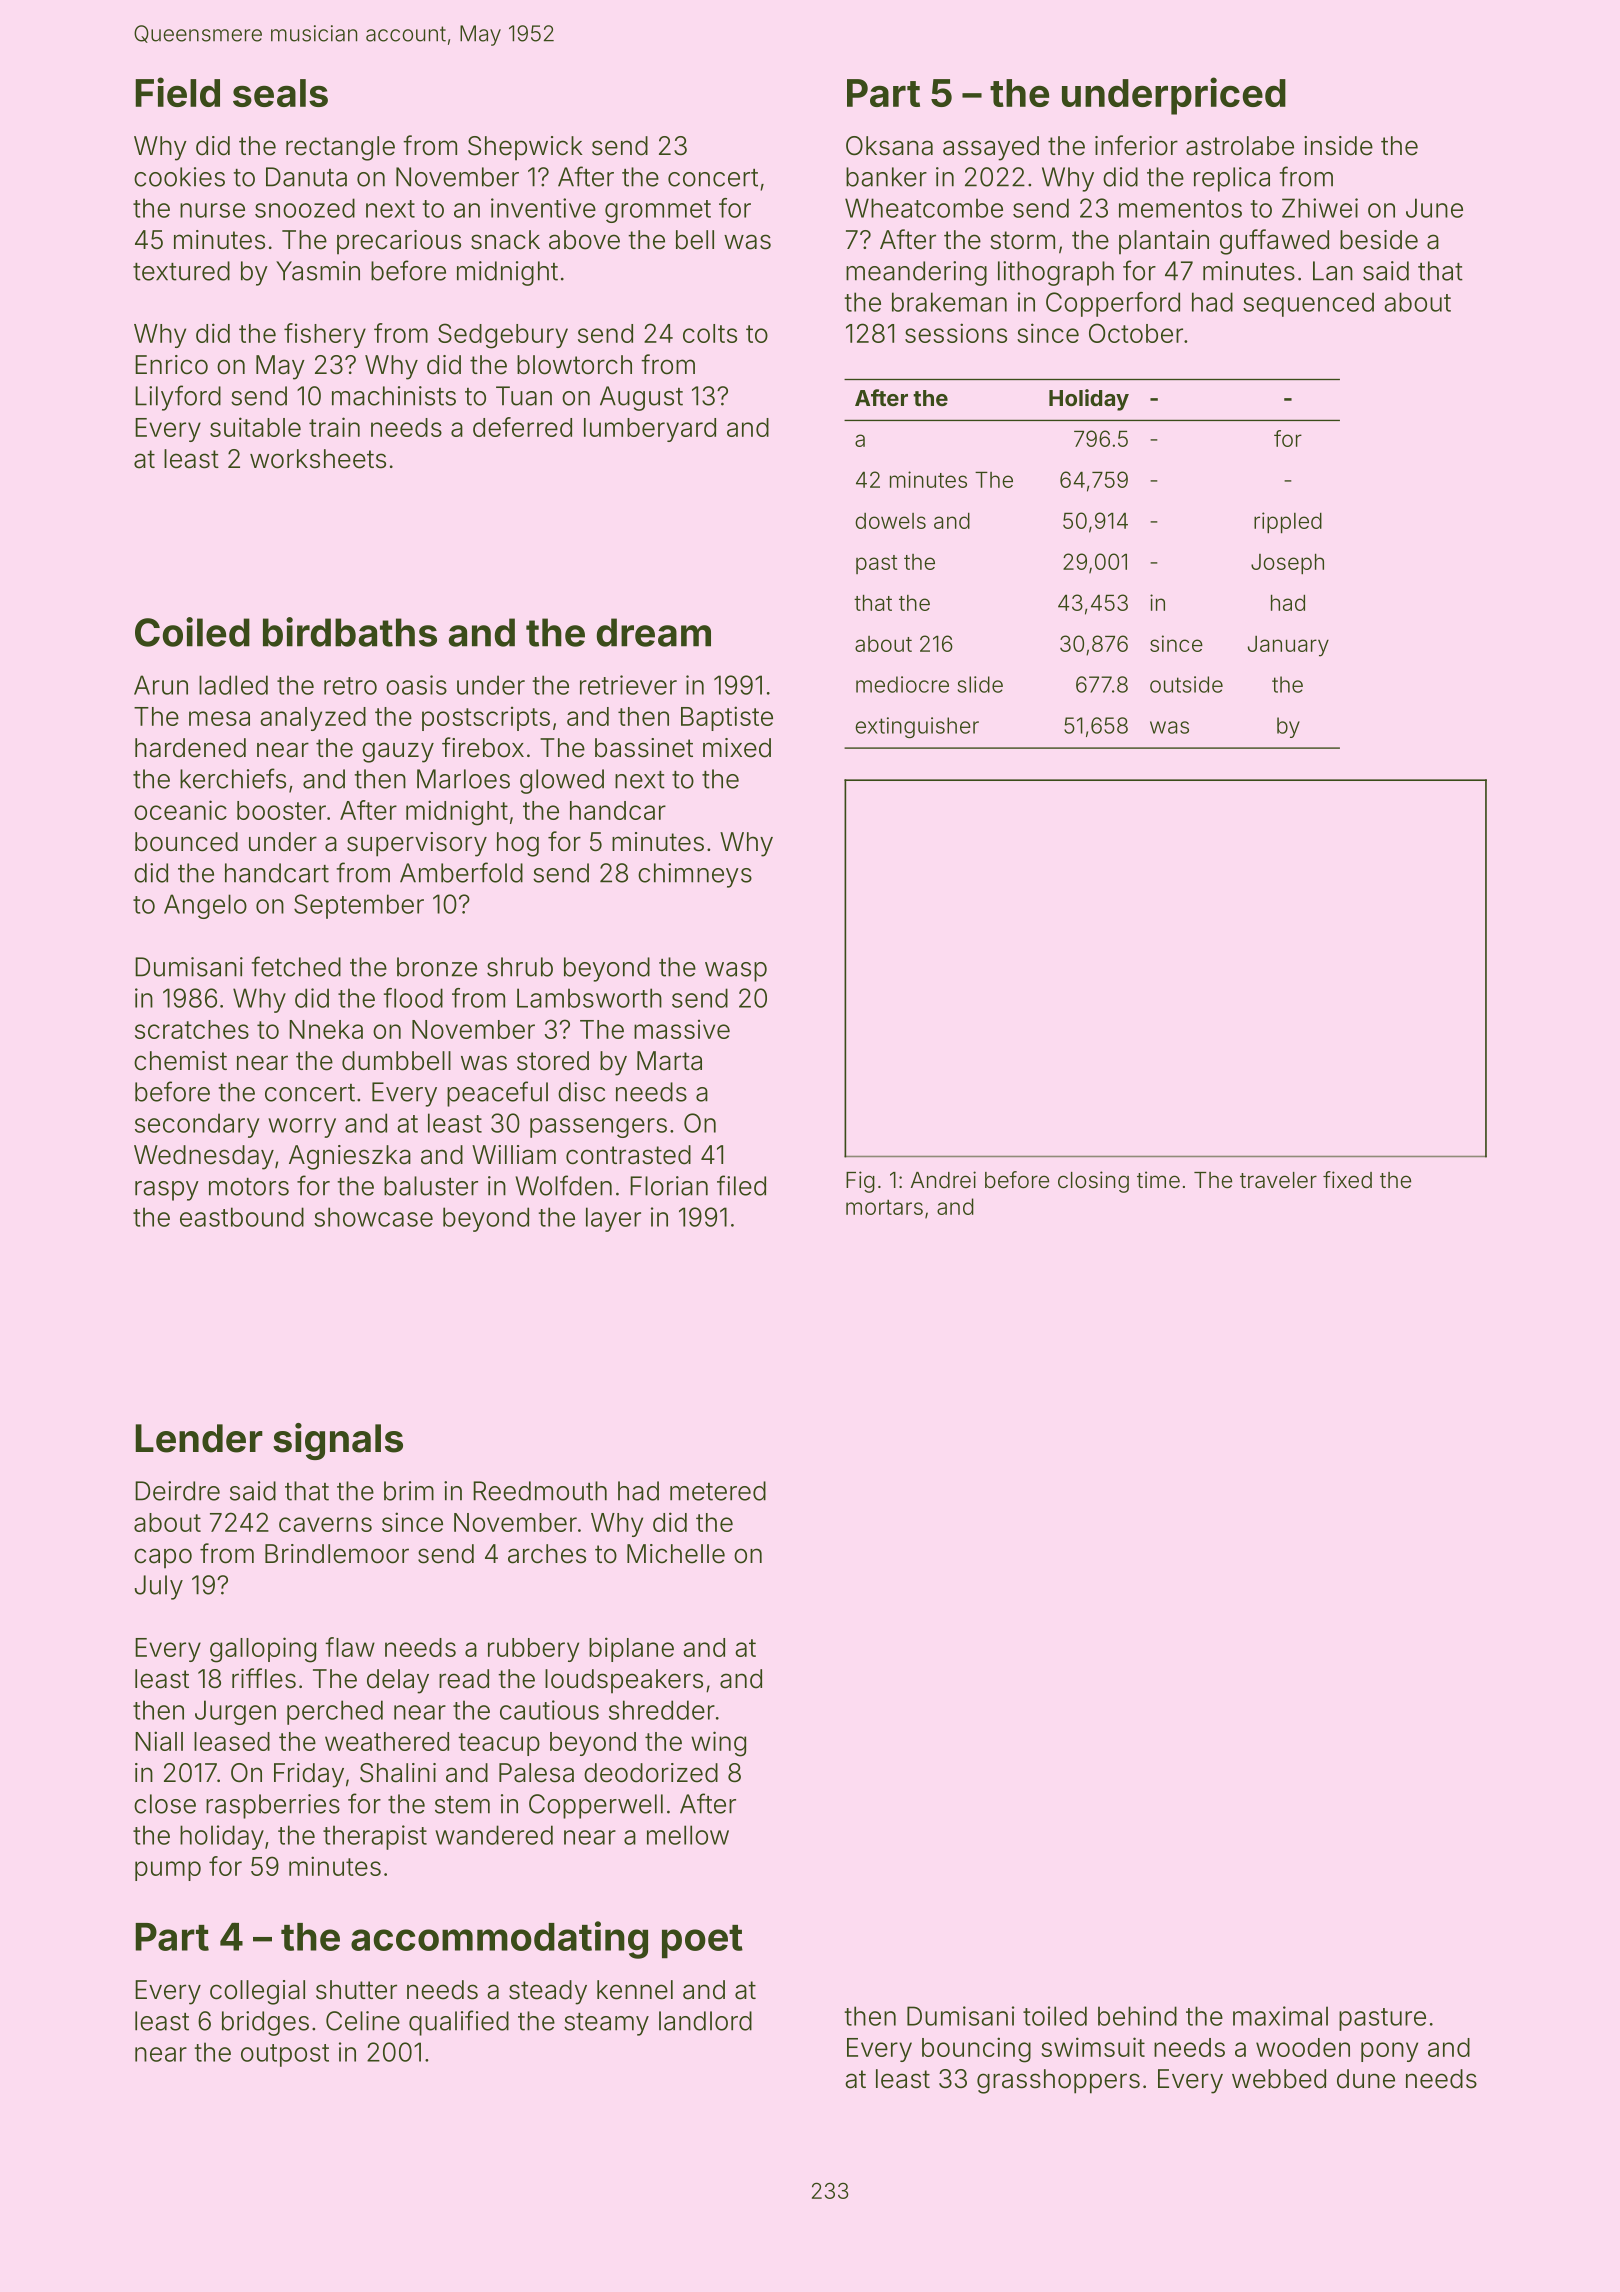 Image resolution: width=1620 pixels, height=2292 pixels. What do you see at coordinates (651, 1773) in the screenshot?
I see `deodorized` at bounding box center [651, 1773].
